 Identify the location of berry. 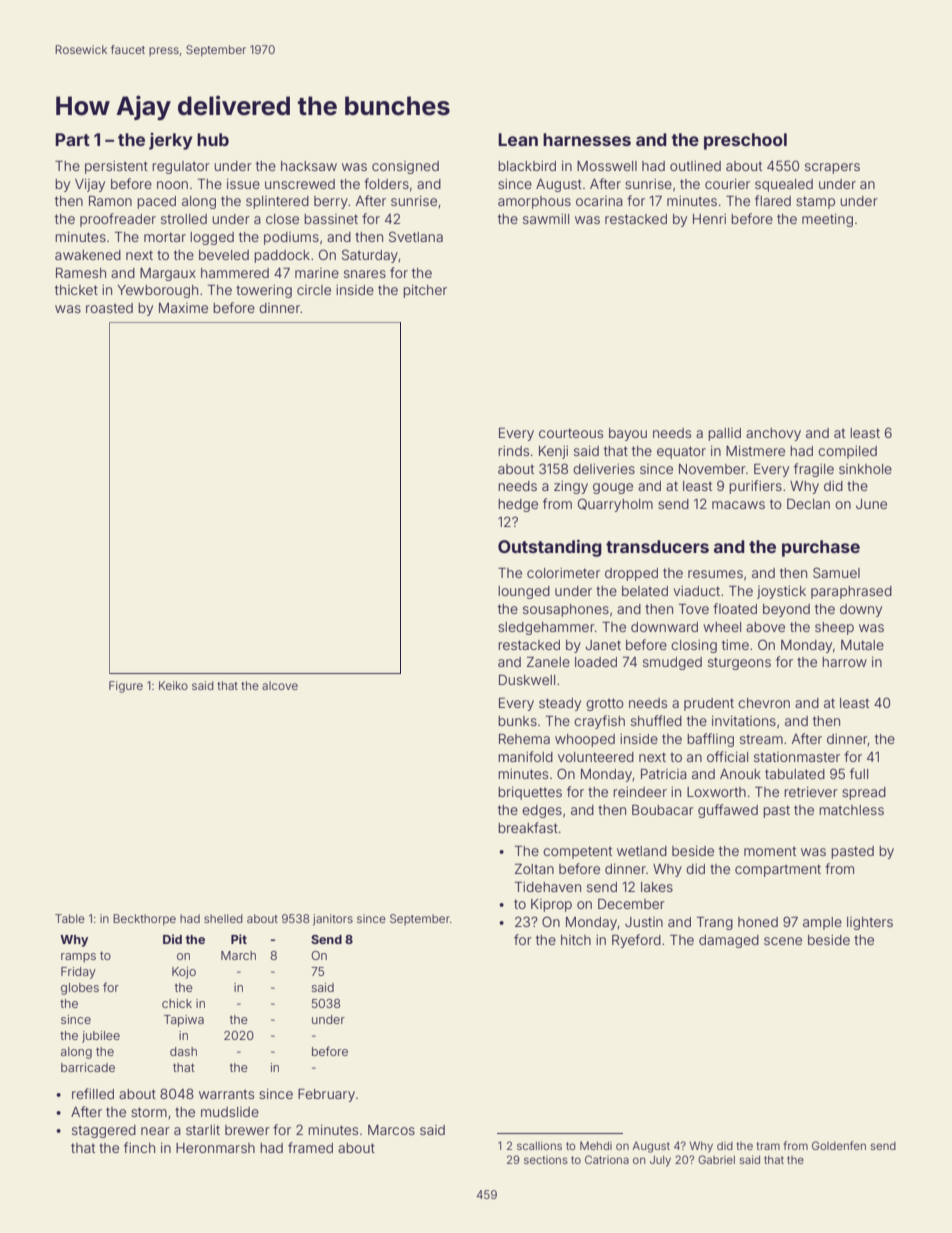
(331, 202).
